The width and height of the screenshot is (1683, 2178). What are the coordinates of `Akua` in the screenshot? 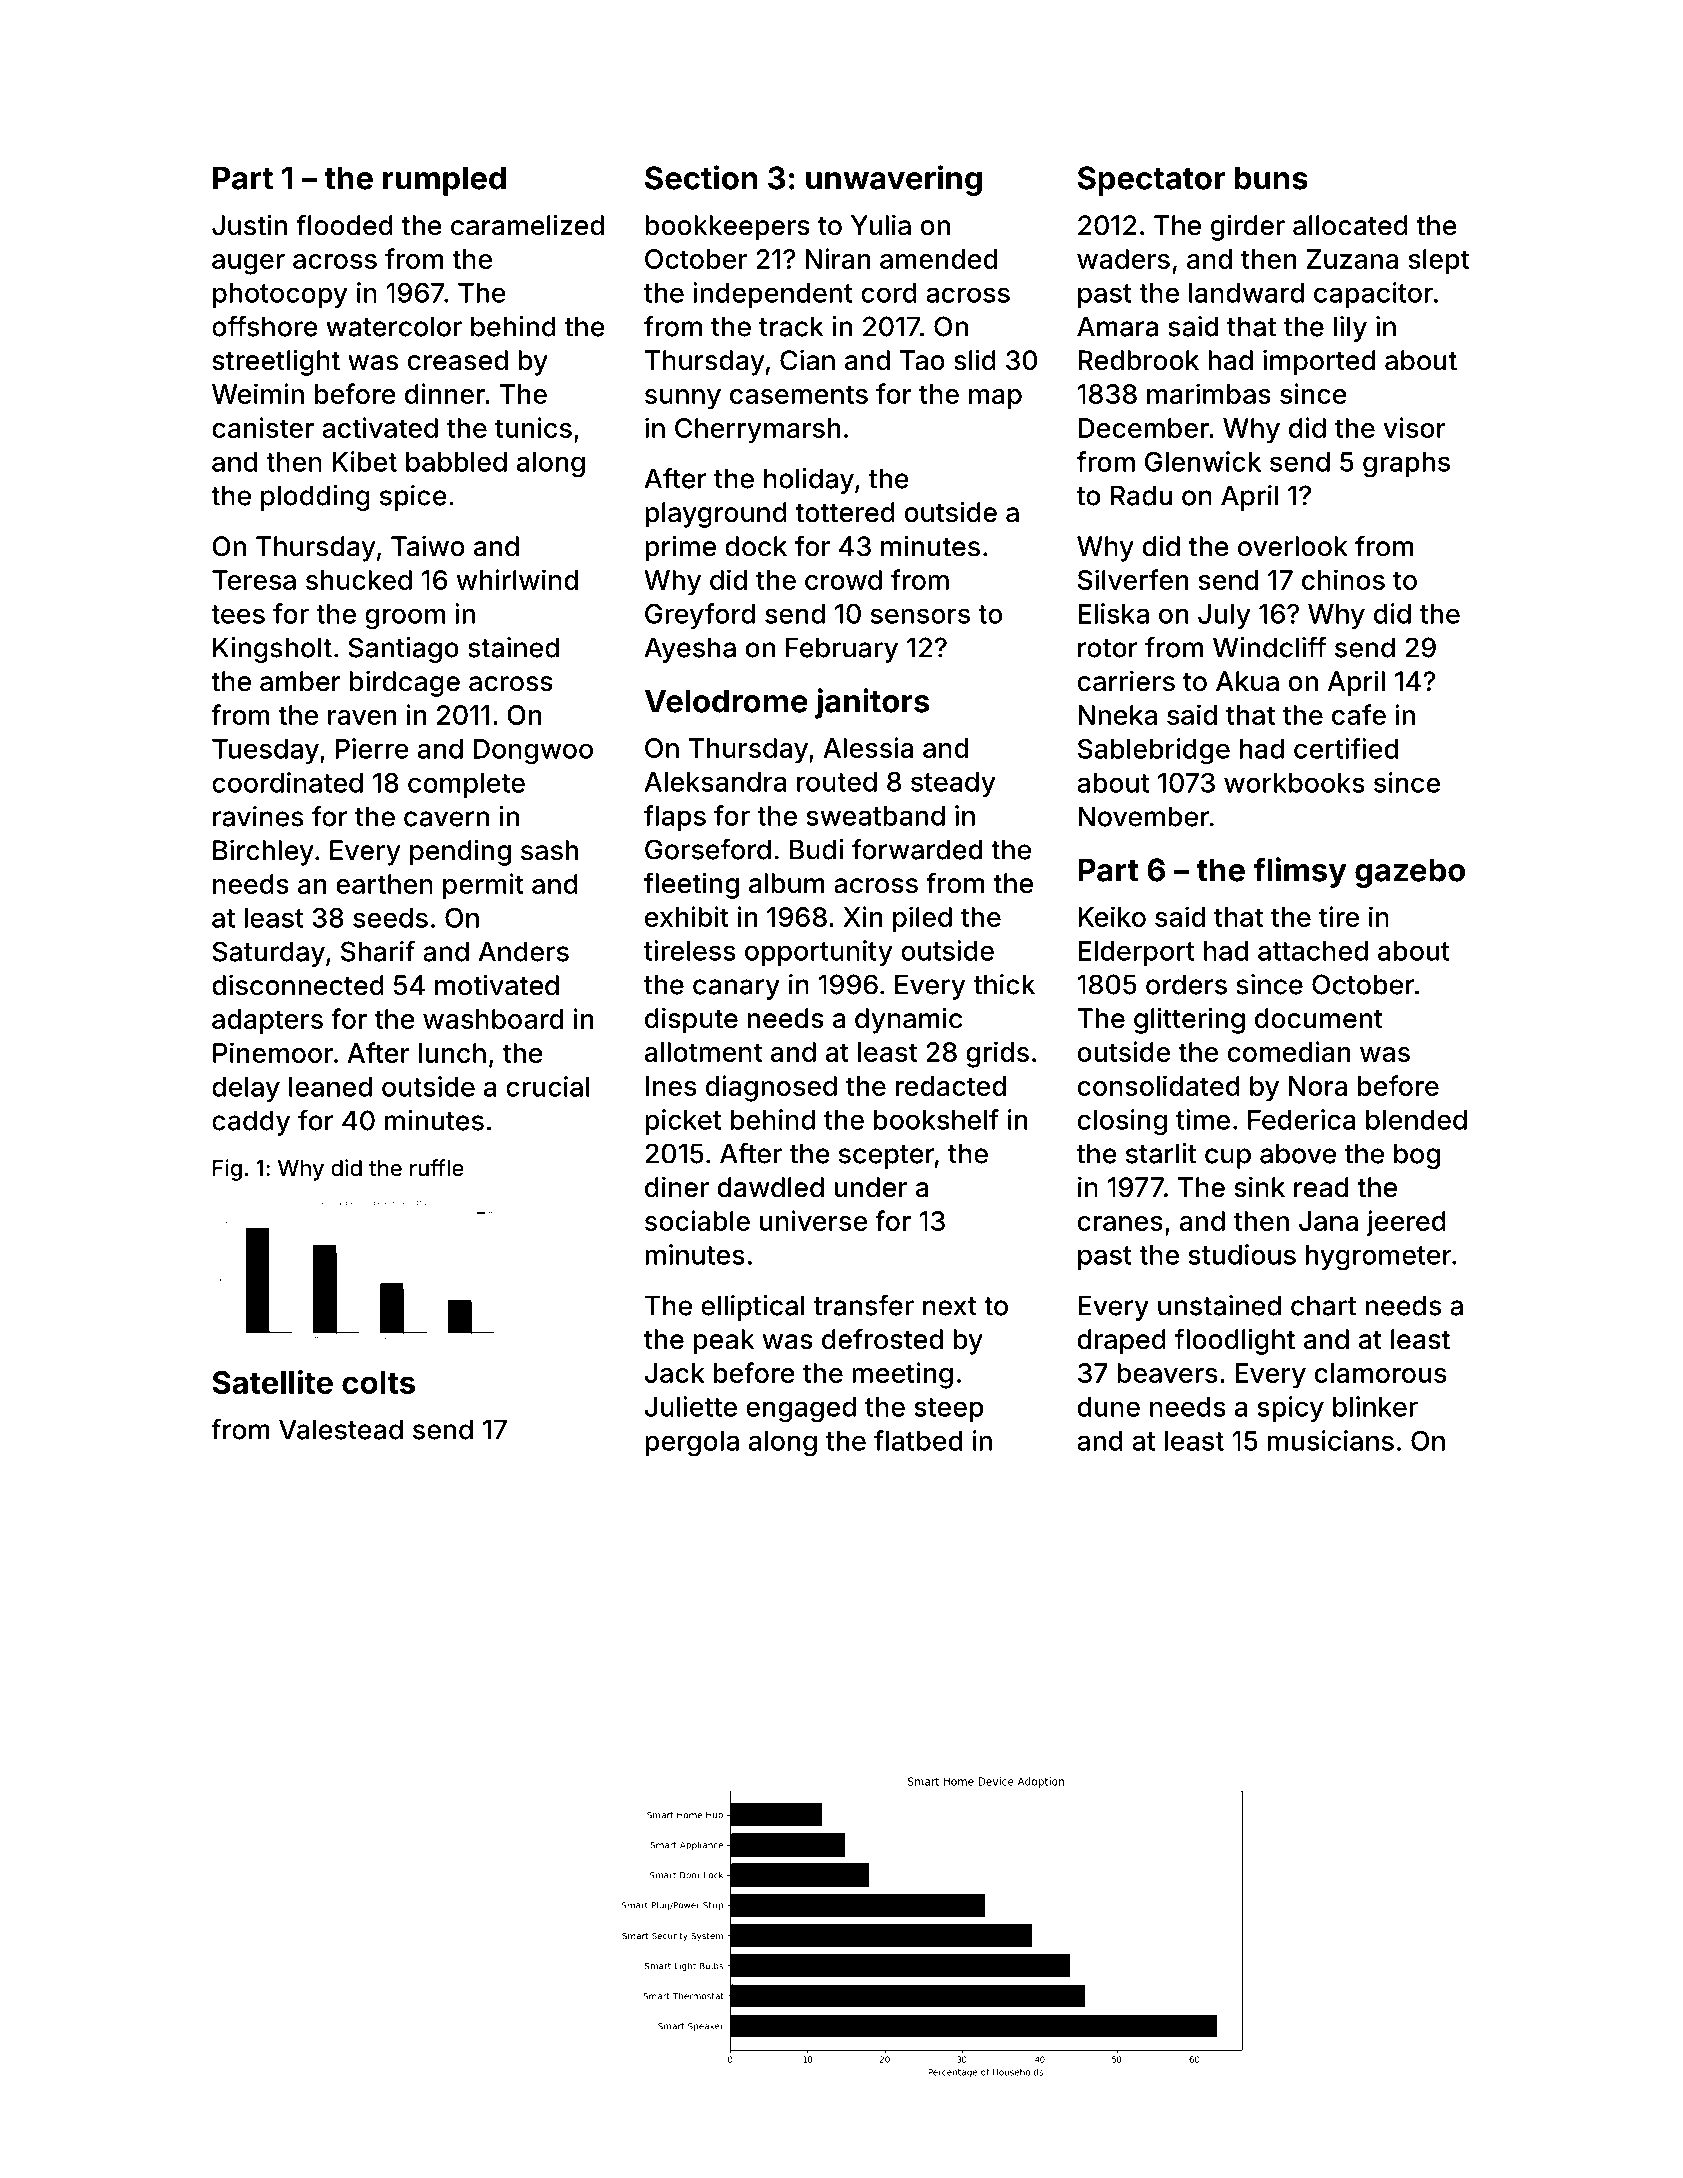 It's located at (1247, 681).
